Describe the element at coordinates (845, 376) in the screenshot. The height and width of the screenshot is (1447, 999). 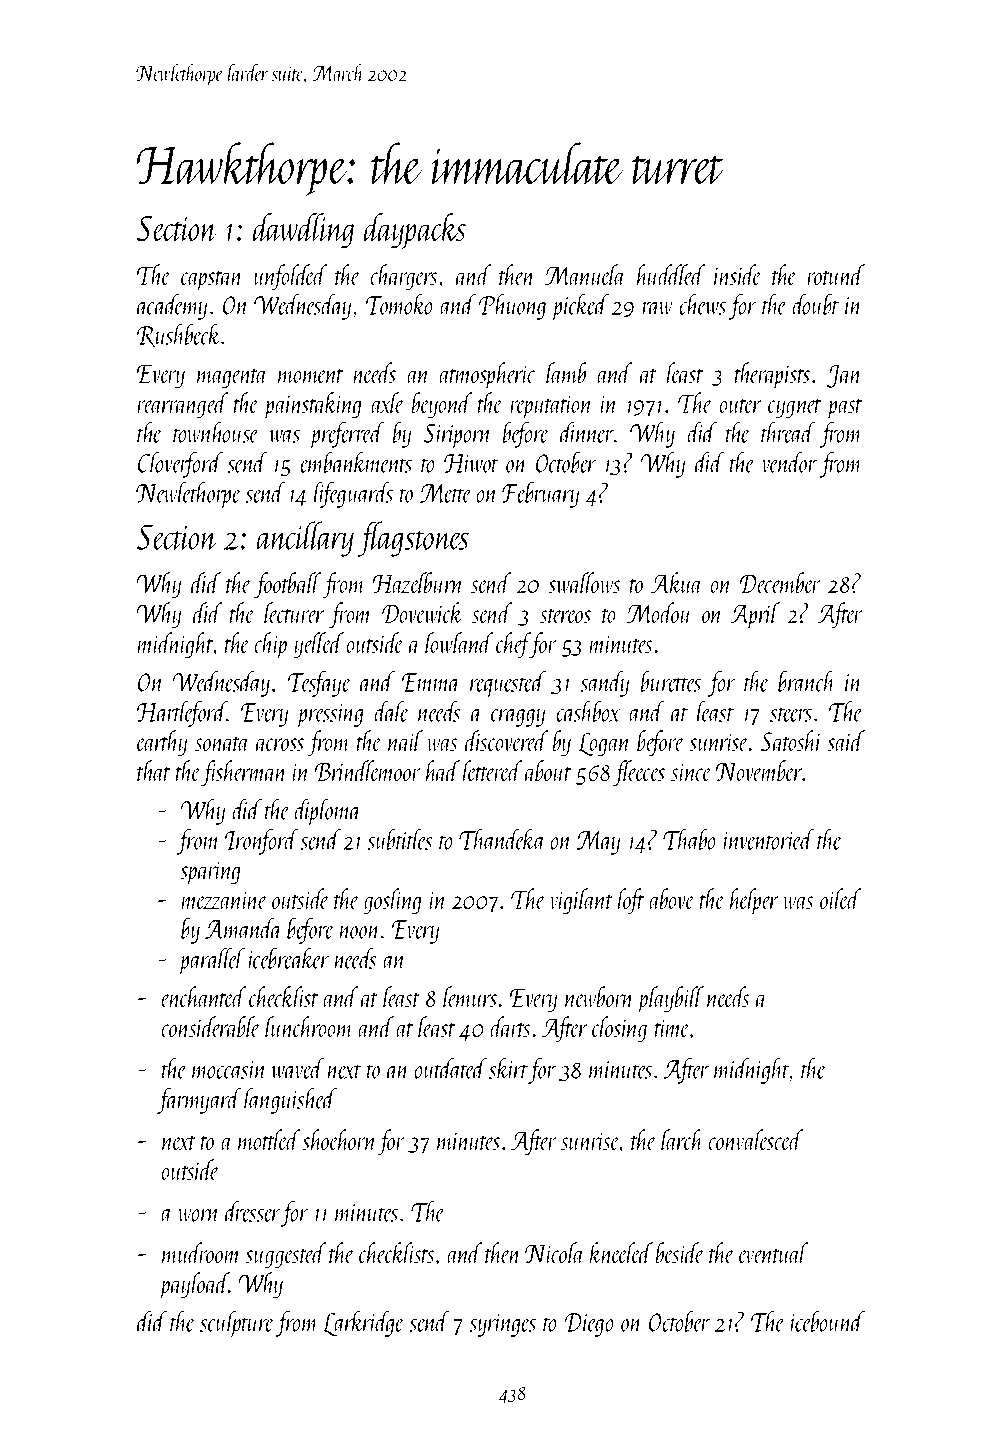
I see `Jan` at that location.
